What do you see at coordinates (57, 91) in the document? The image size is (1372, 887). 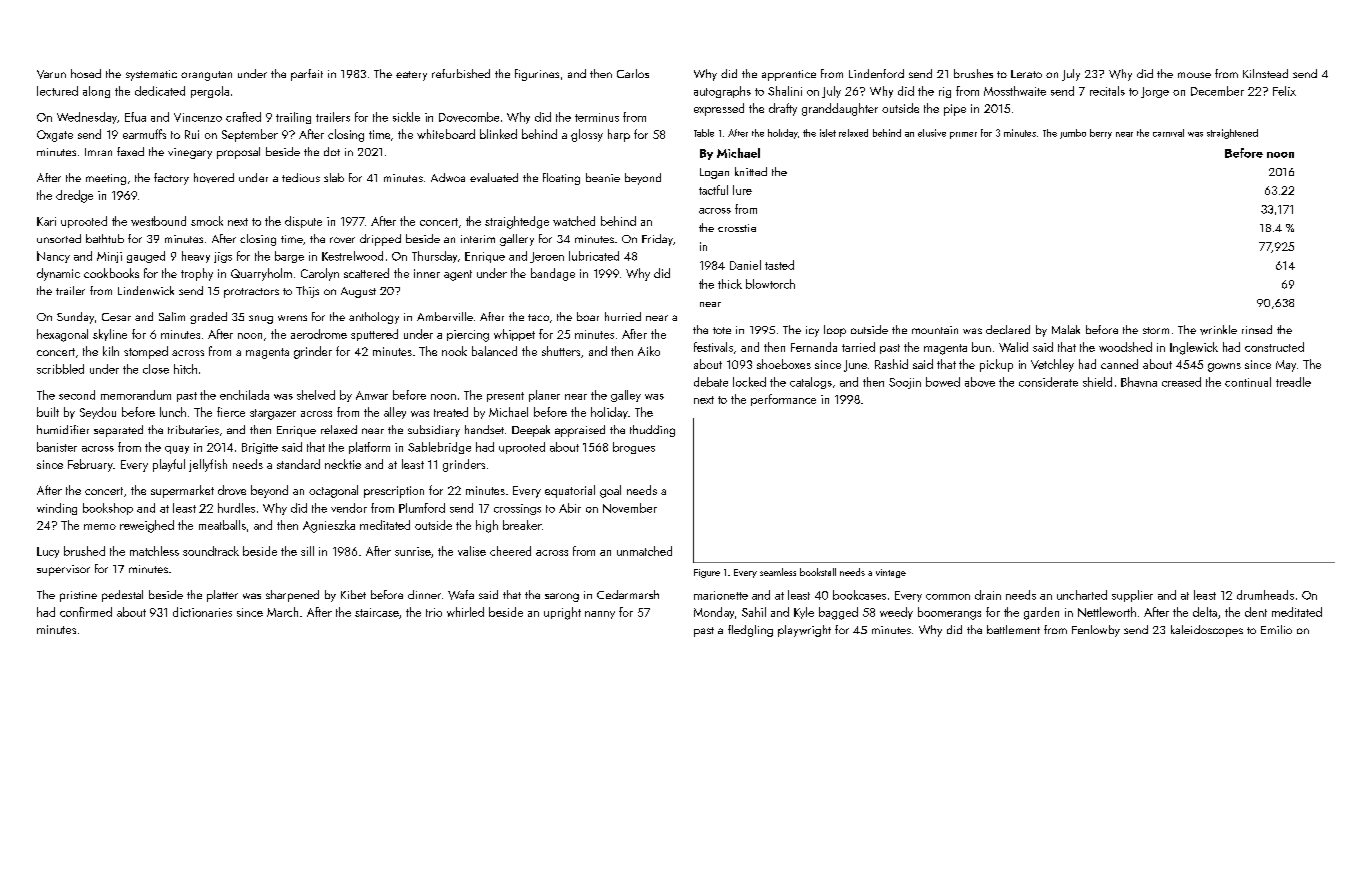 I see `lectured` at bounding box center [57, 91].
